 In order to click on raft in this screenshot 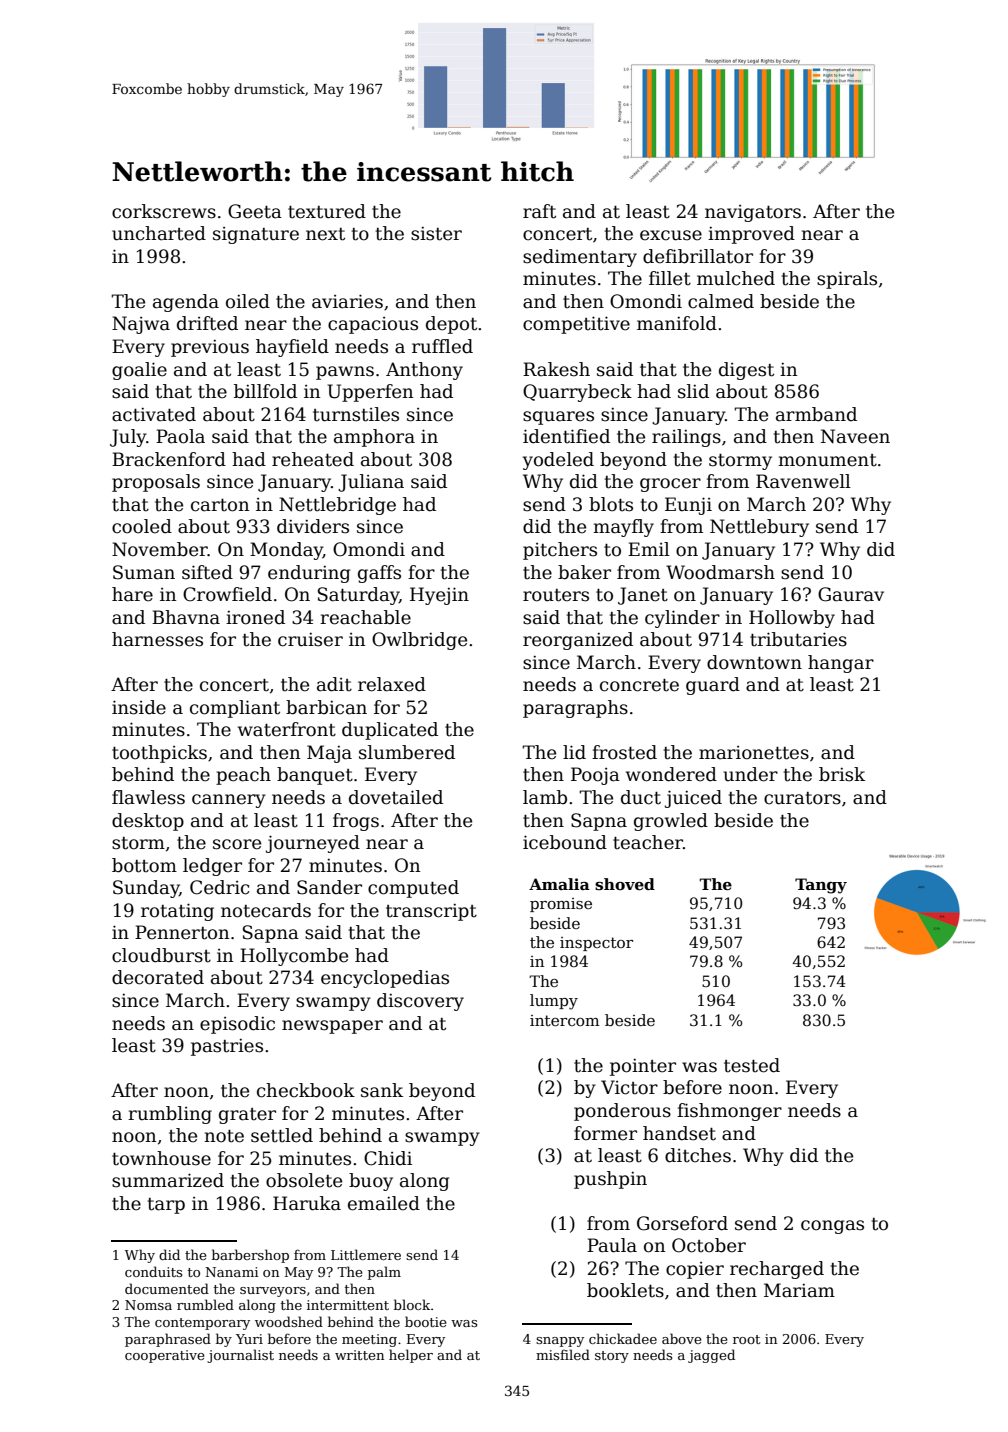, I will do `click(539, 211)`.
